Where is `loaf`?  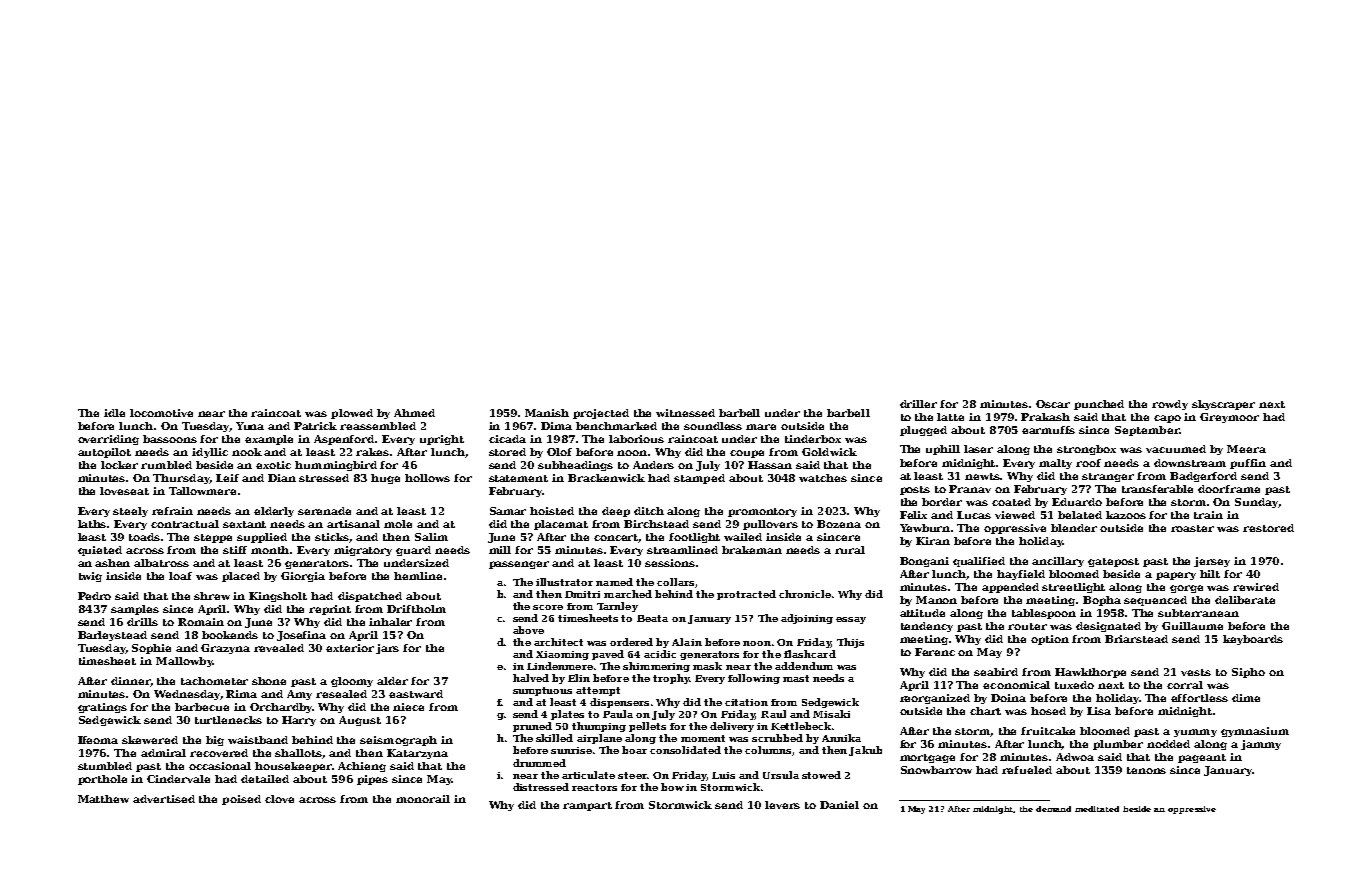 loaf is located at coordinates (180, 576).
